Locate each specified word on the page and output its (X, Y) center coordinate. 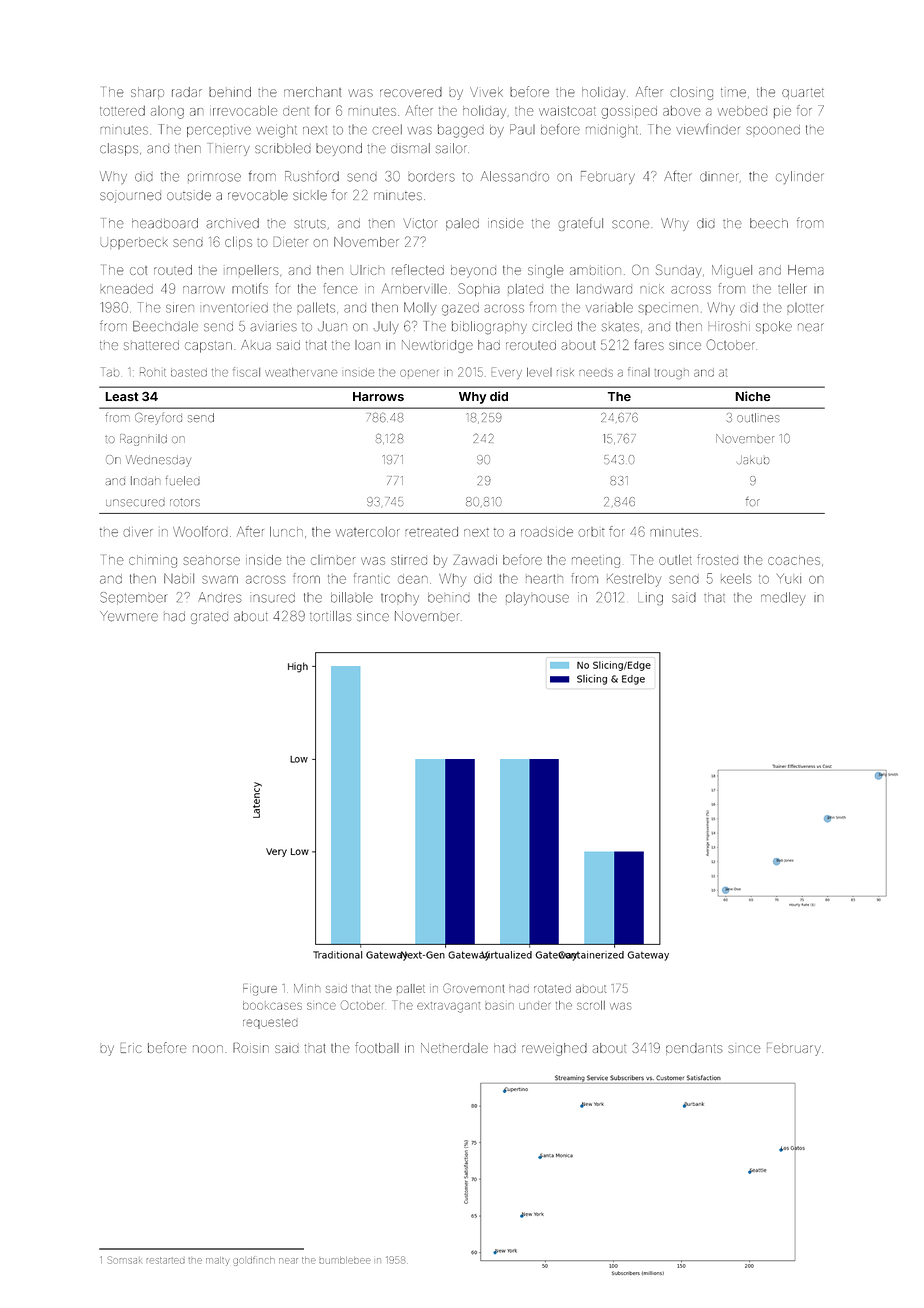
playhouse (537, 599)
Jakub (753, 460)
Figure (260, 990)
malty (217, 1261)
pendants (694, 1049)
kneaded (126, 289)
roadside (547, 532)
